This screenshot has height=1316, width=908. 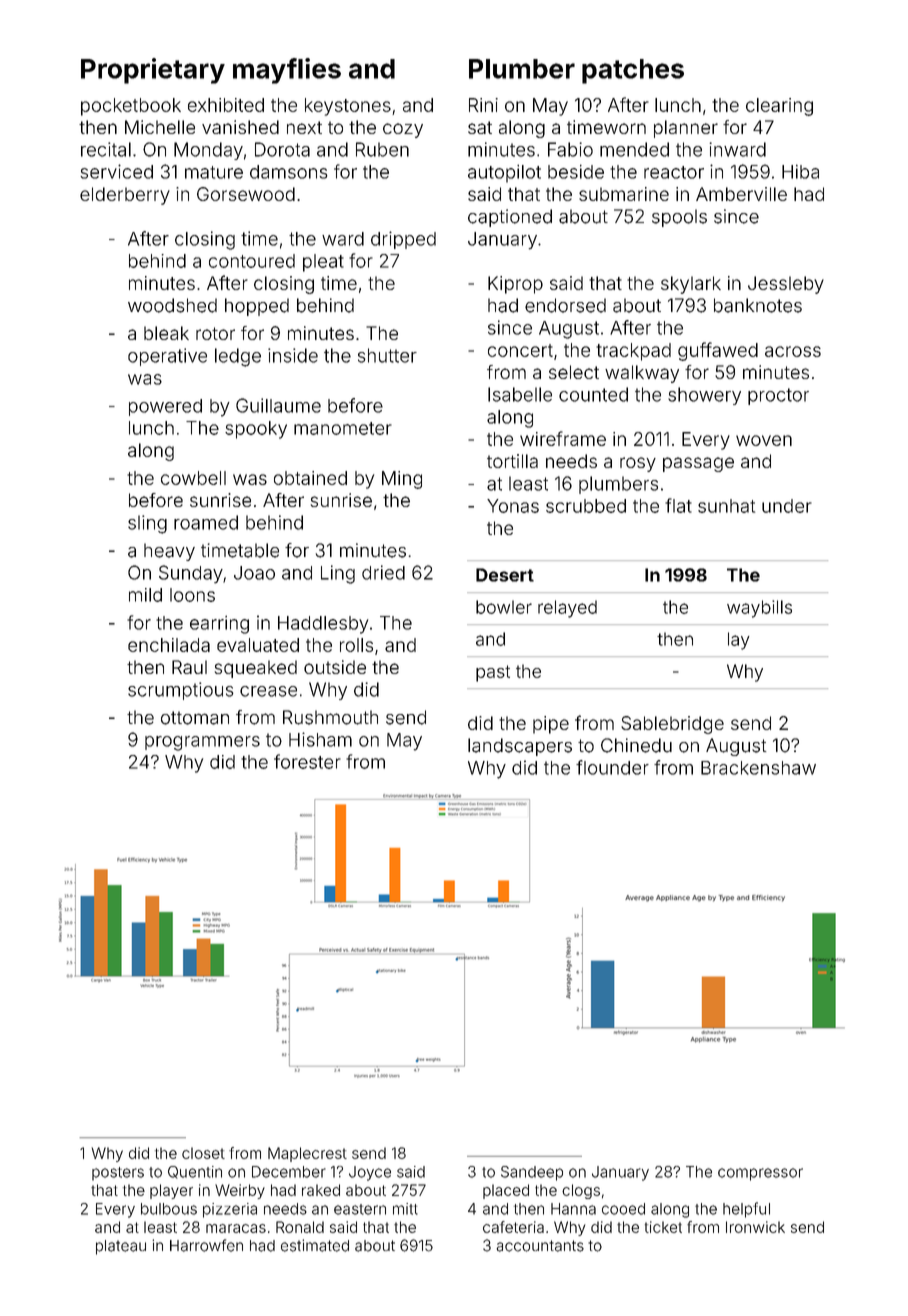 What do you see at coordinates (593, 394) in the screenshot?
I see `counted` at bounding box center [593, 394].
